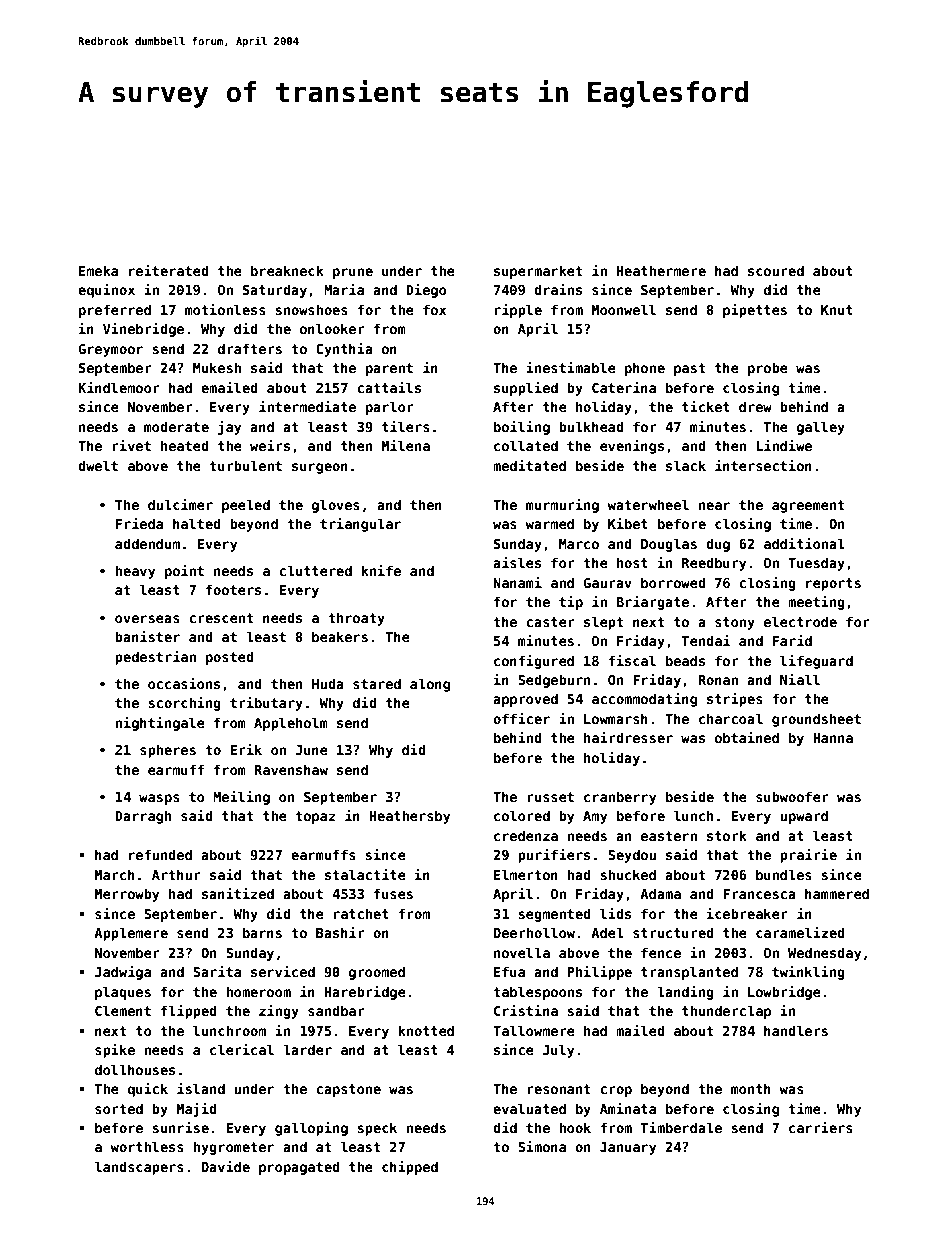  Describe the element at coordinates (344, 289) in the screenshot. I see `Maria` at that location.
